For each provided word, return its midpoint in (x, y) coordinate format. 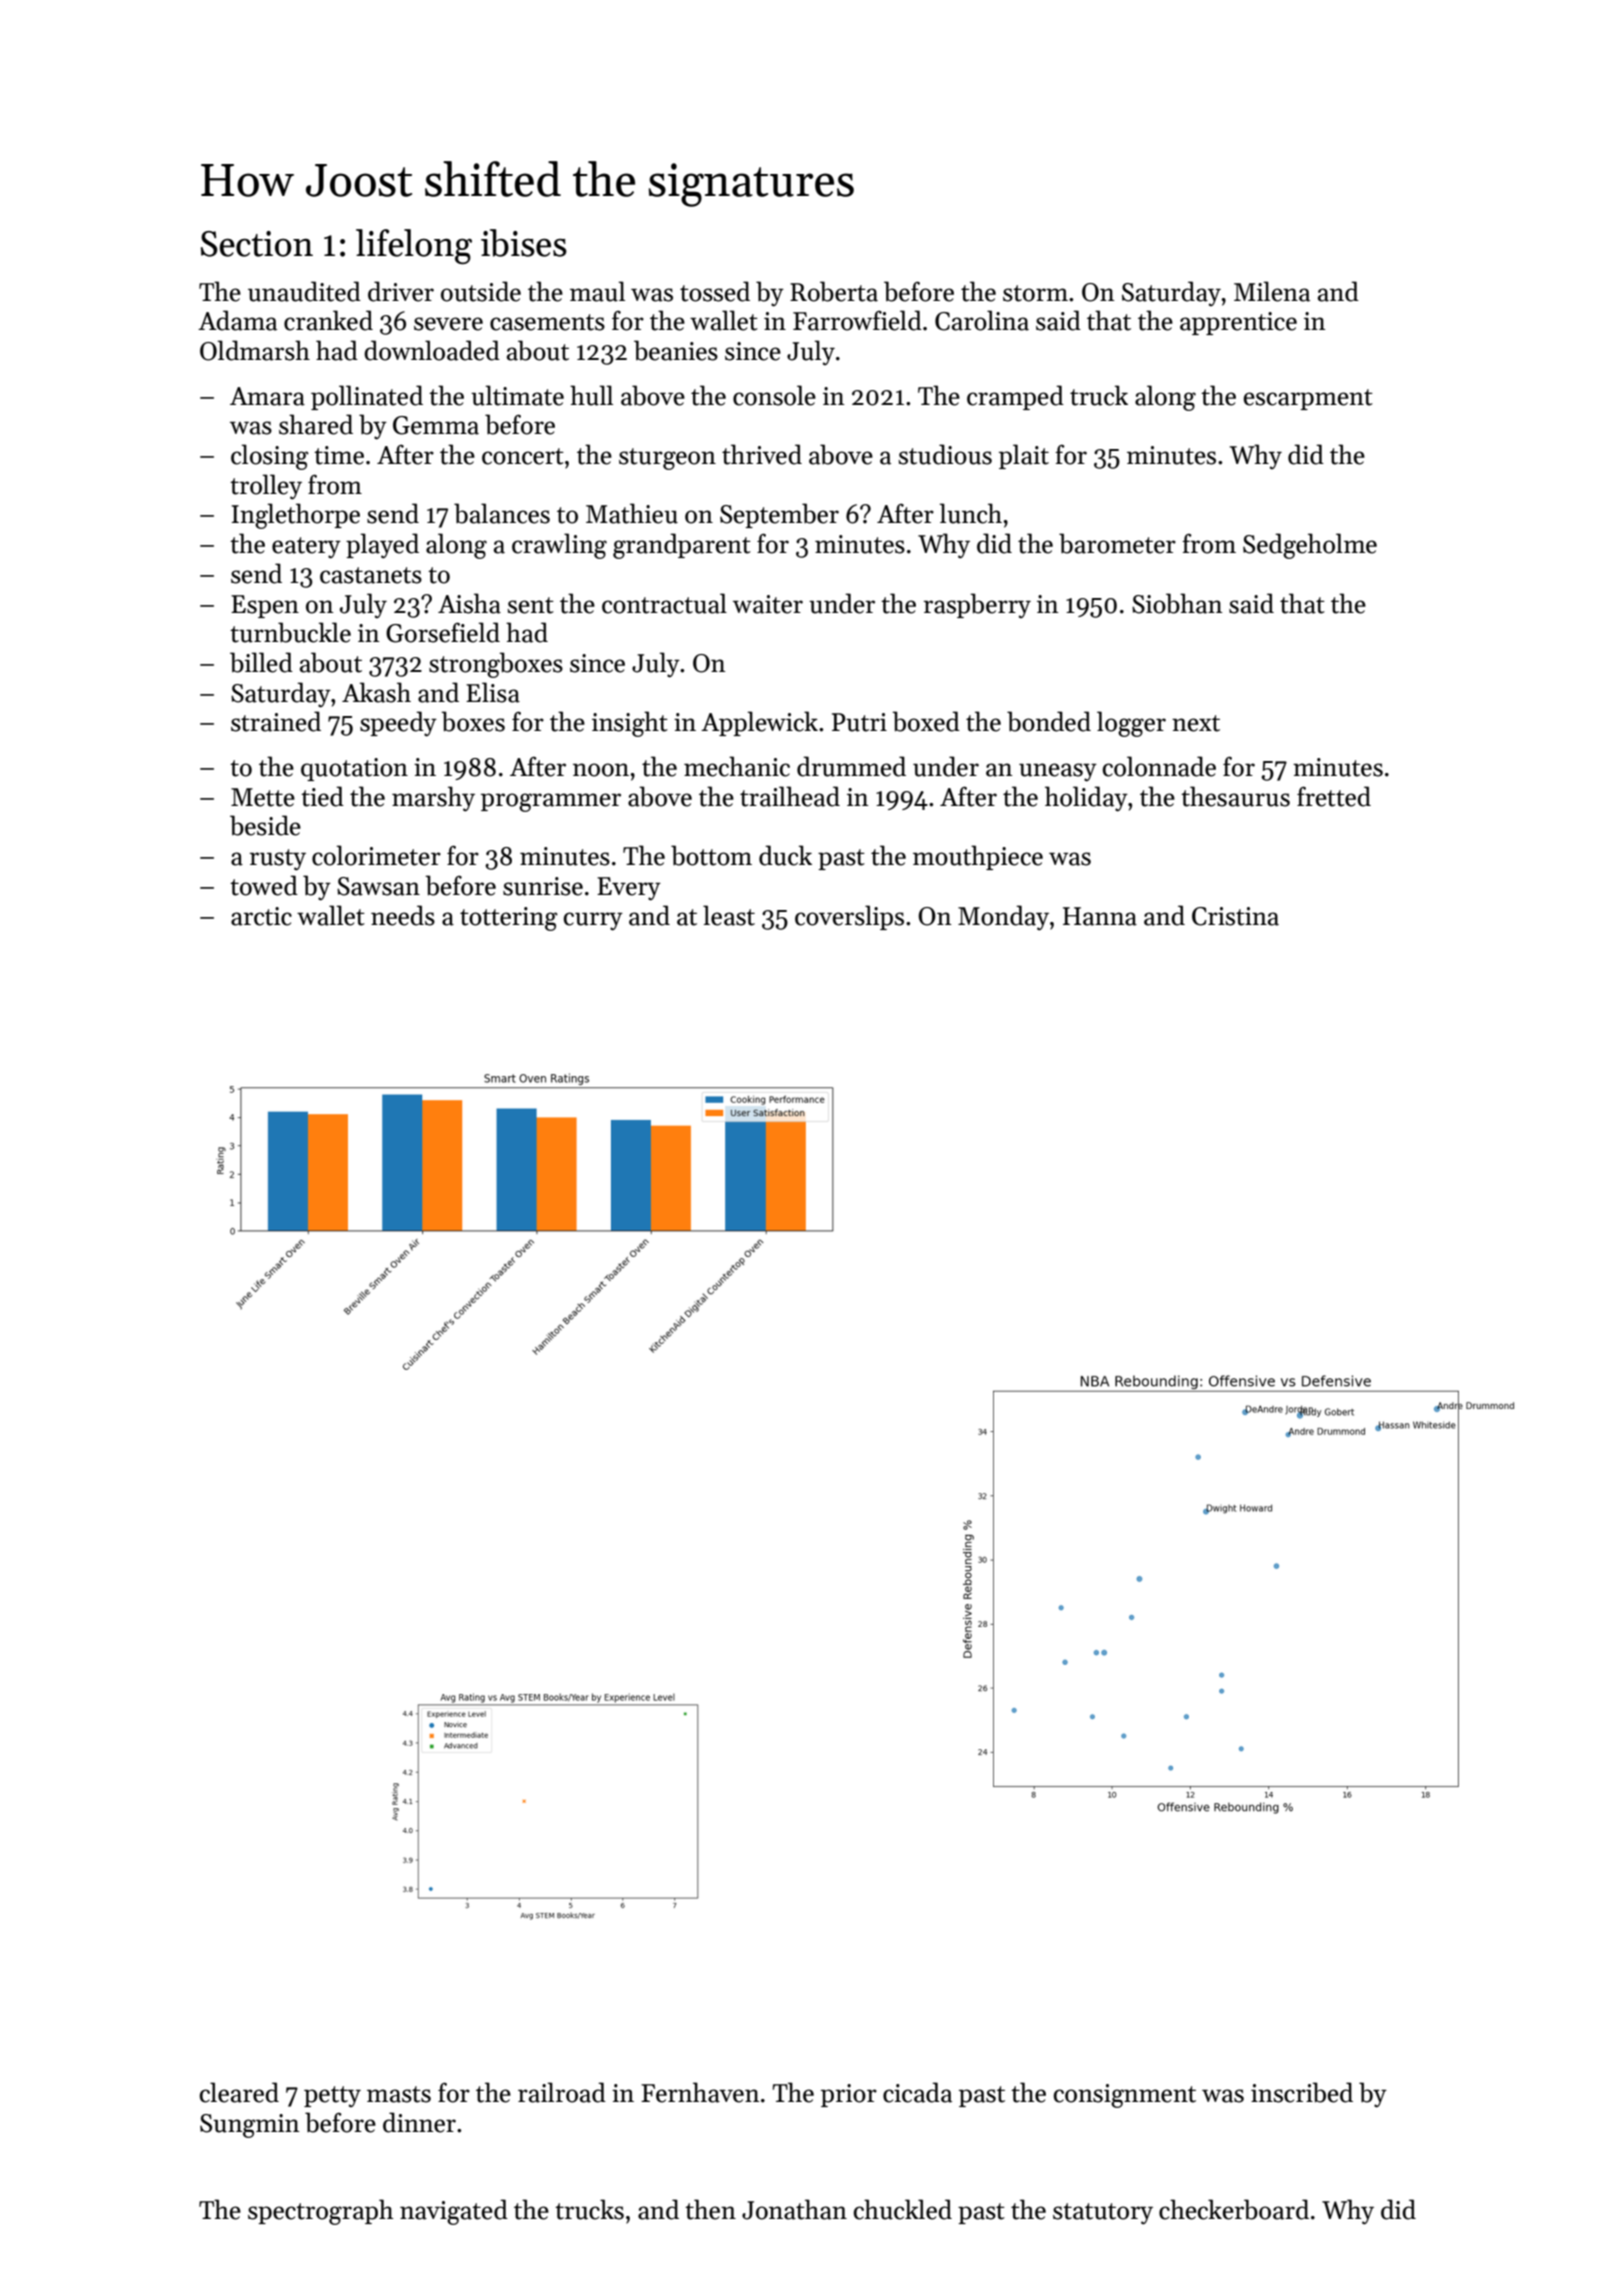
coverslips (849, 917)
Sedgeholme (1310, 546)
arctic (261, 916)
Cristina (1235, 916)
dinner (419, 2122)
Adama (237, 320)
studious (945, 454)
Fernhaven (700, 2092)
